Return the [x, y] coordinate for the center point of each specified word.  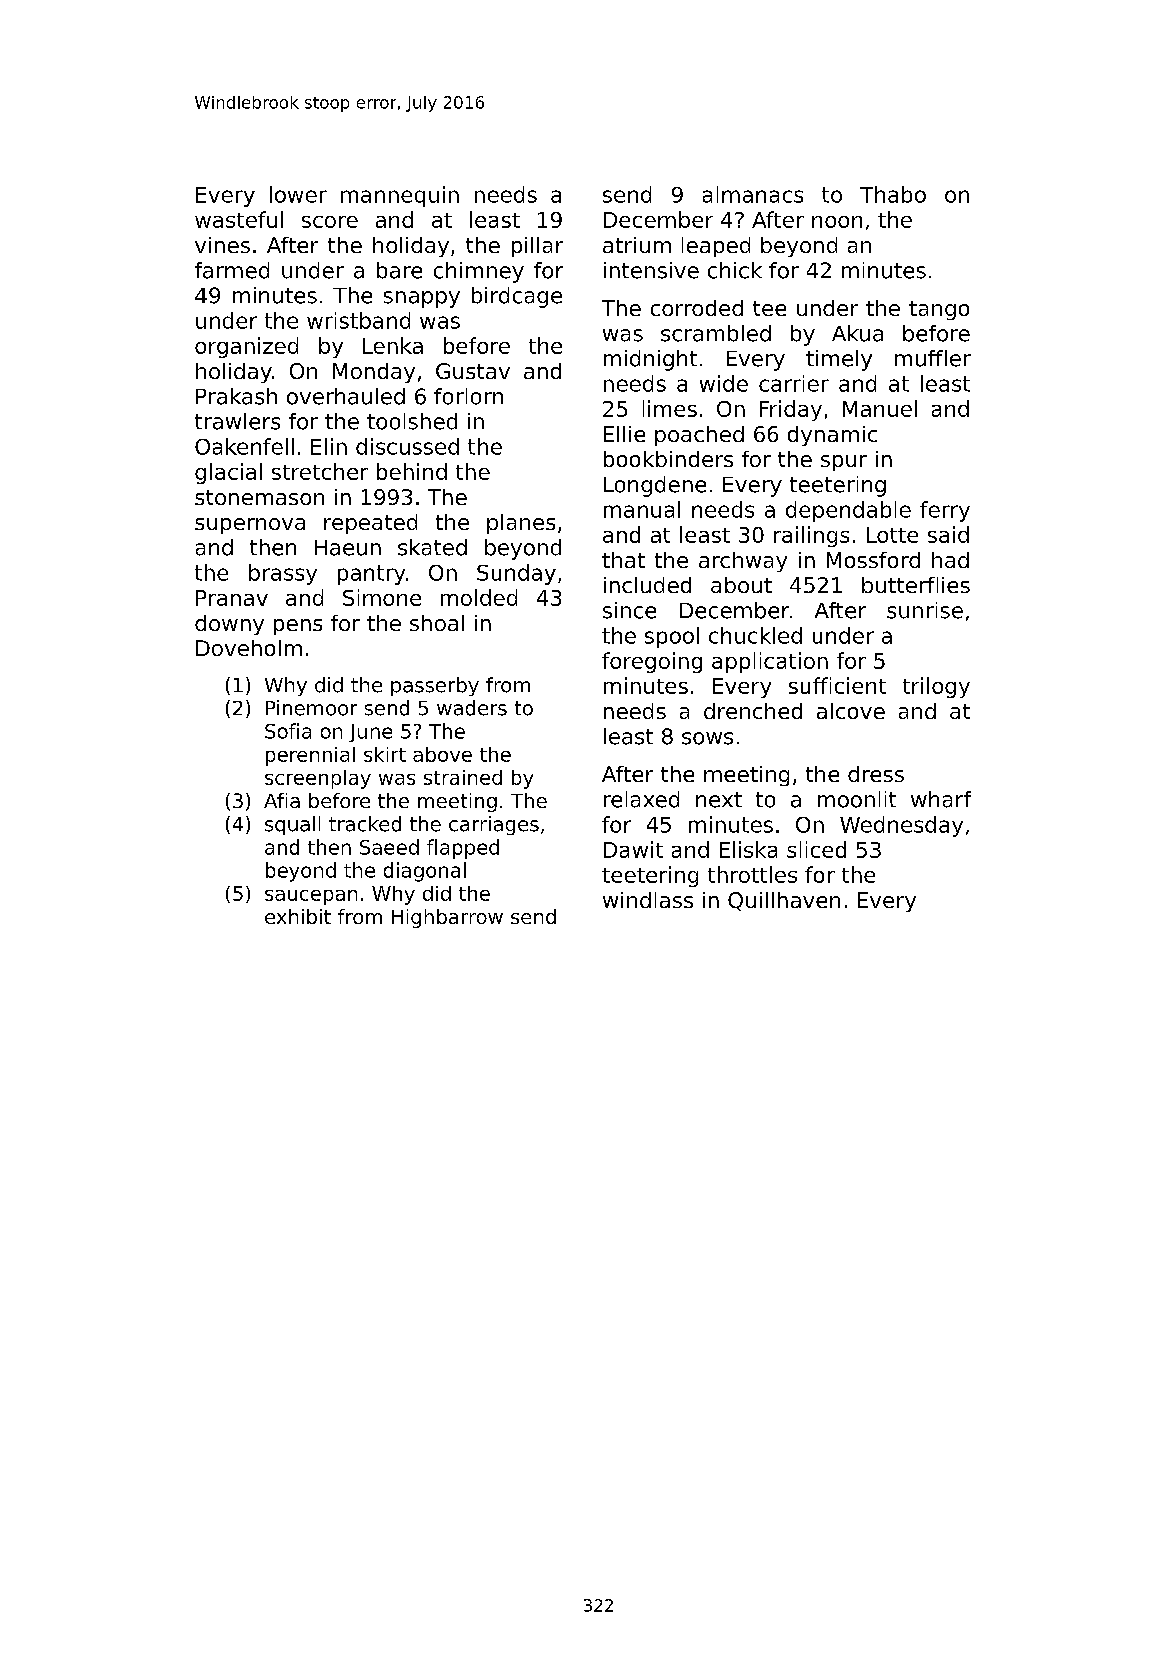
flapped [463, 849]
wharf [941, 799]
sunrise [925, 610]
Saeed [389, 847]
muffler [933, 358]
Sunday [516, 574]
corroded [697, 308]
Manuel [880, 408]
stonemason [259, 497]
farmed [232, 270]
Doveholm [249, 648]
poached [699, 436]
